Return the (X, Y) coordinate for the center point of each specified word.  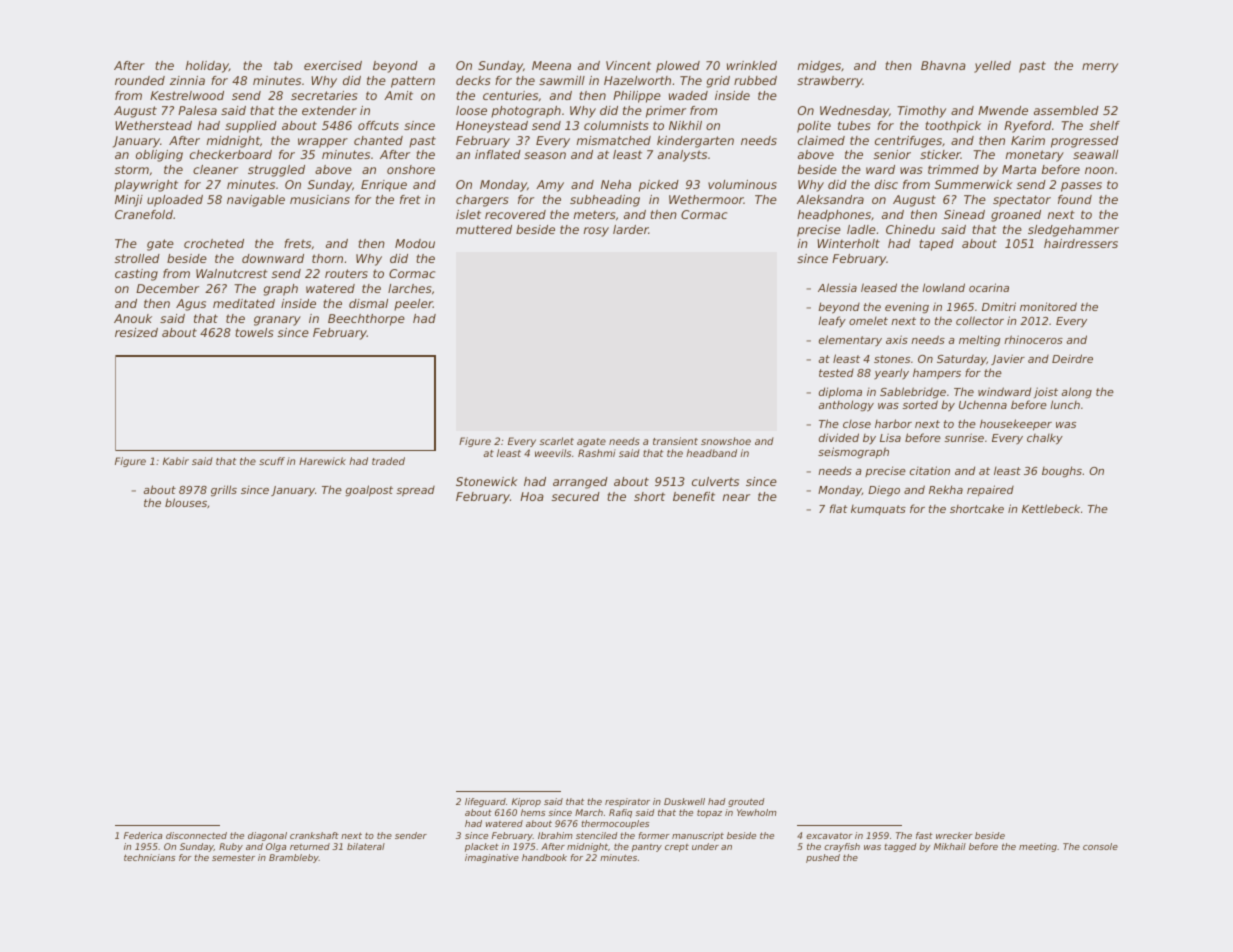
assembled (1066, 110)
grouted (746, 802)
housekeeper (1016, 425)
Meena (551, 65)
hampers (937, 374)
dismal (368, 303)
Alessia (837, 287)
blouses (186, 502)
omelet (868, 321)
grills (224, 491)
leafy (832, 322)
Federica (143, 835)
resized (136, 332)
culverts (715, 481)
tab (283, 65)
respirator (627, 802)
